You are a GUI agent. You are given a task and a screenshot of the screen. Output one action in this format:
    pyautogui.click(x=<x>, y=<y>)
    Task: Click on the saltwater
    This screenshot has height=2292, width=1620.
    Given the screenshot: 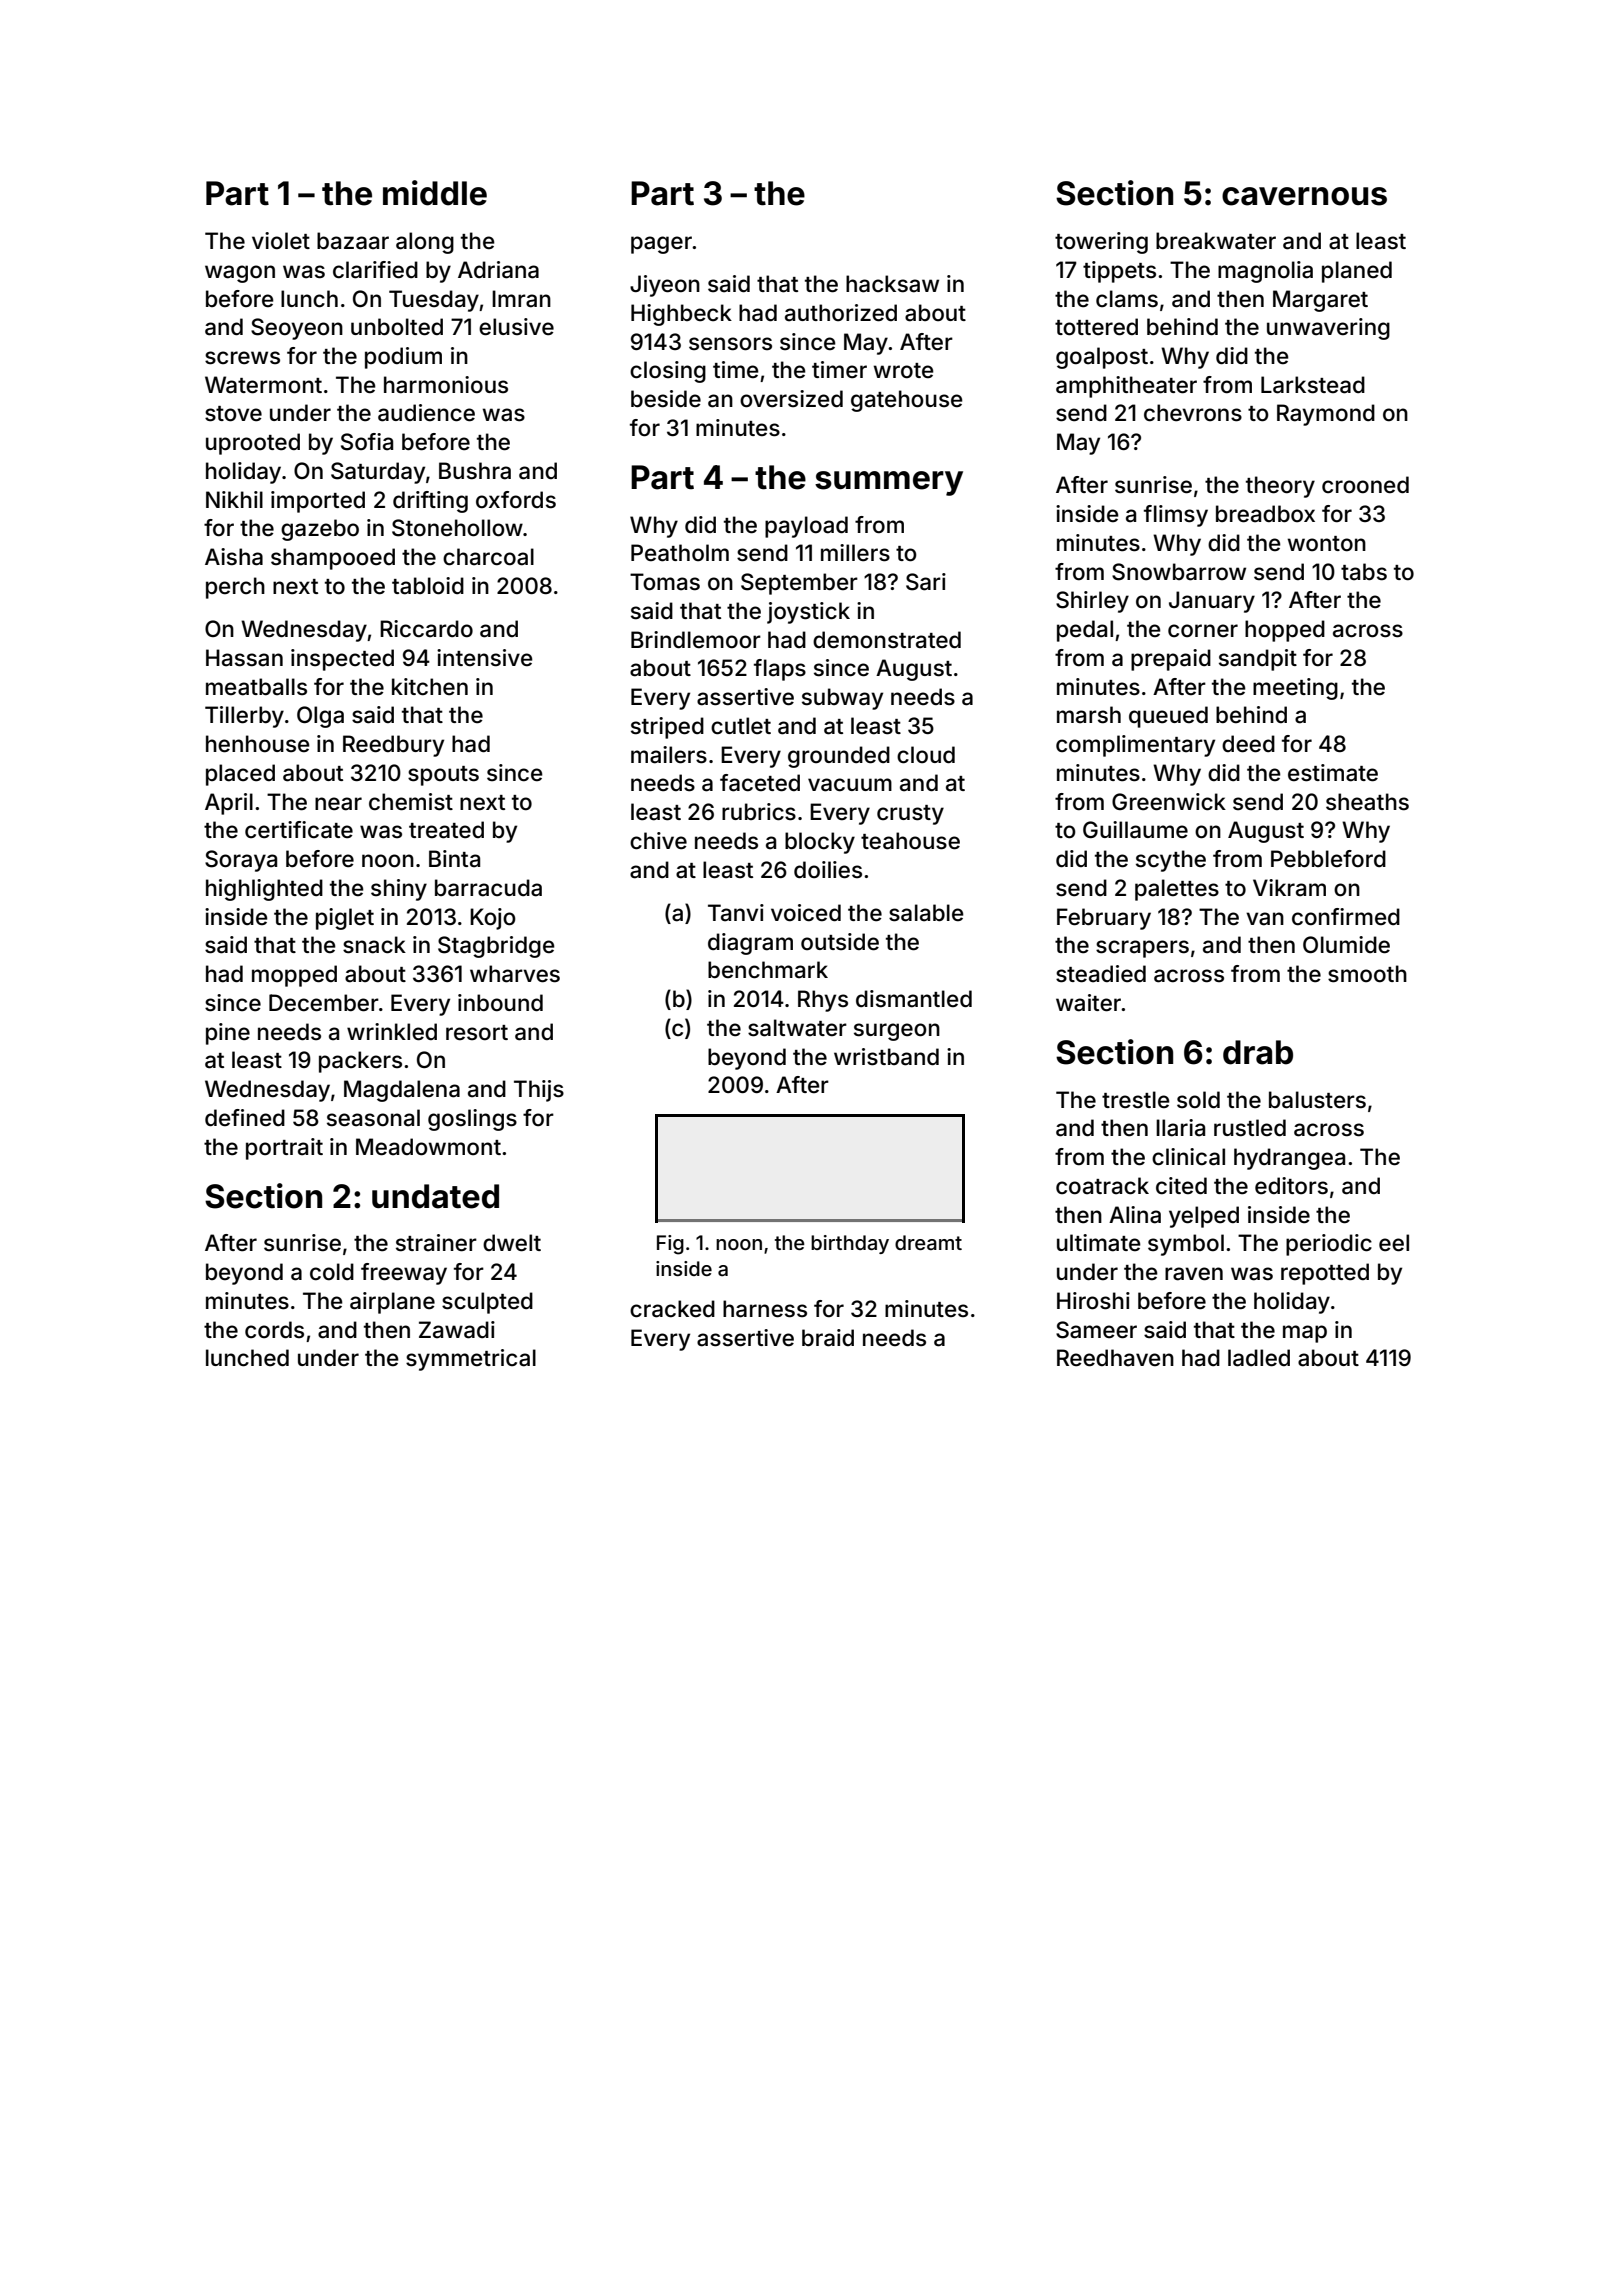 What is the action you would take?
    pyautogui.click(x=797, y=1028)
